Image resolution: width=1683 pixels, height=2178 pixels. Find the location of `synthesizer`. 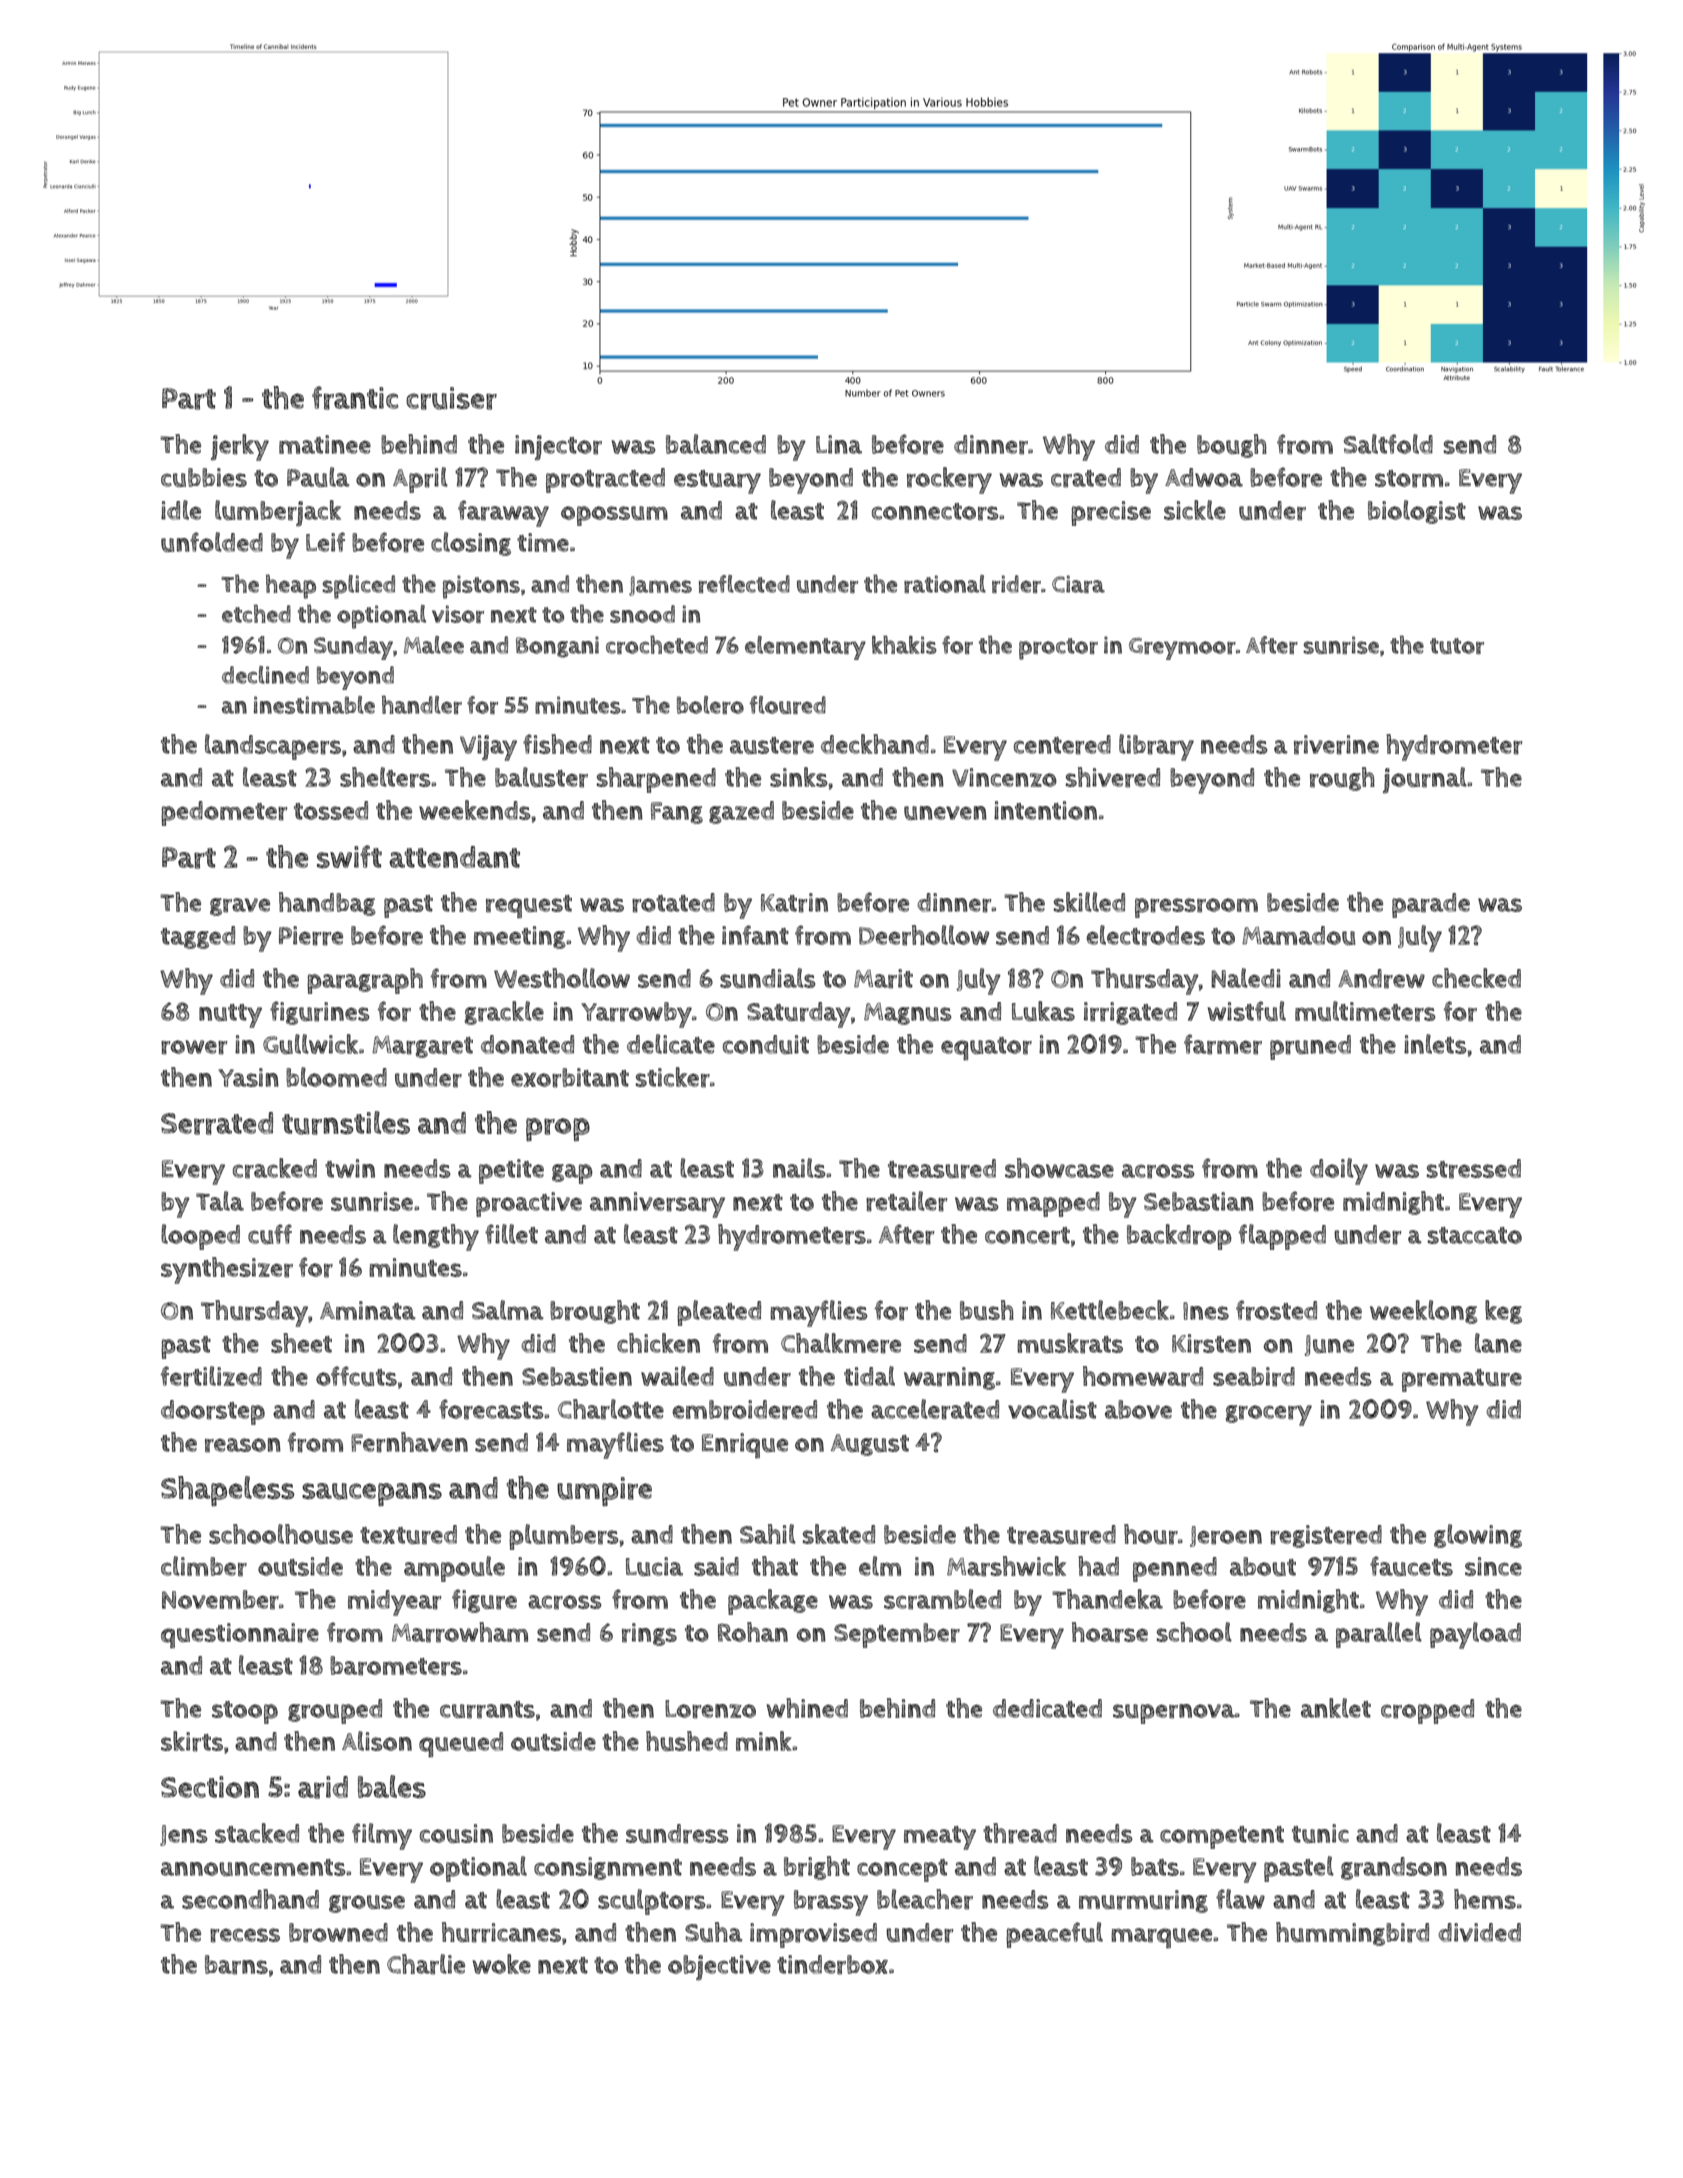

synthesizer is located at coordinates (227, 1270).
